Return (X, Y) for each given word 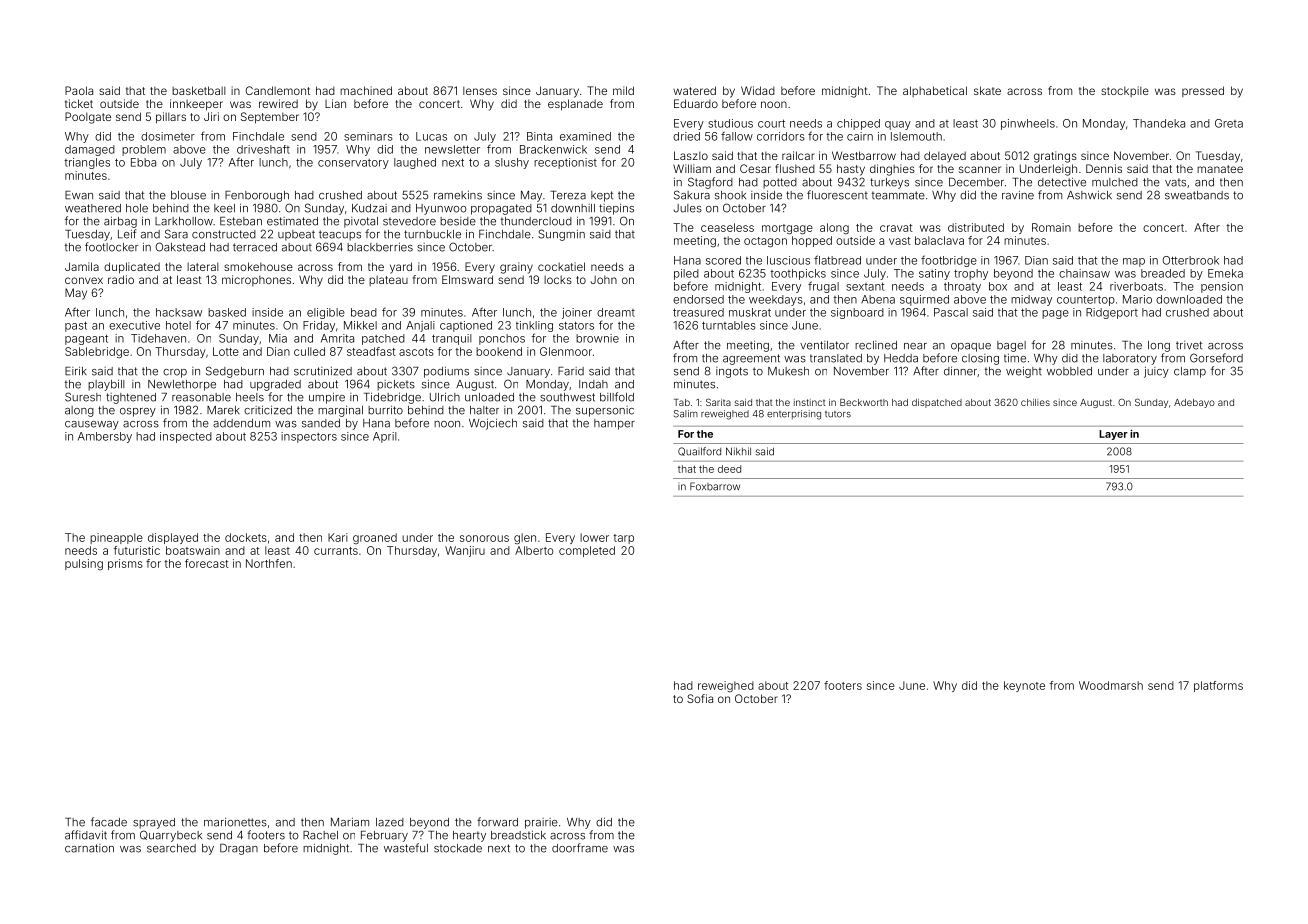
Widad (758, 90)
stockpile (1125, 91)
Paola (79, 90)
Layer (1113, 435)
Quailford (699, 451)
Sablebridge (97, 352)
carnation (89, 848)
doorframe (580, 848)
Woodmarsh (1111, 685)
